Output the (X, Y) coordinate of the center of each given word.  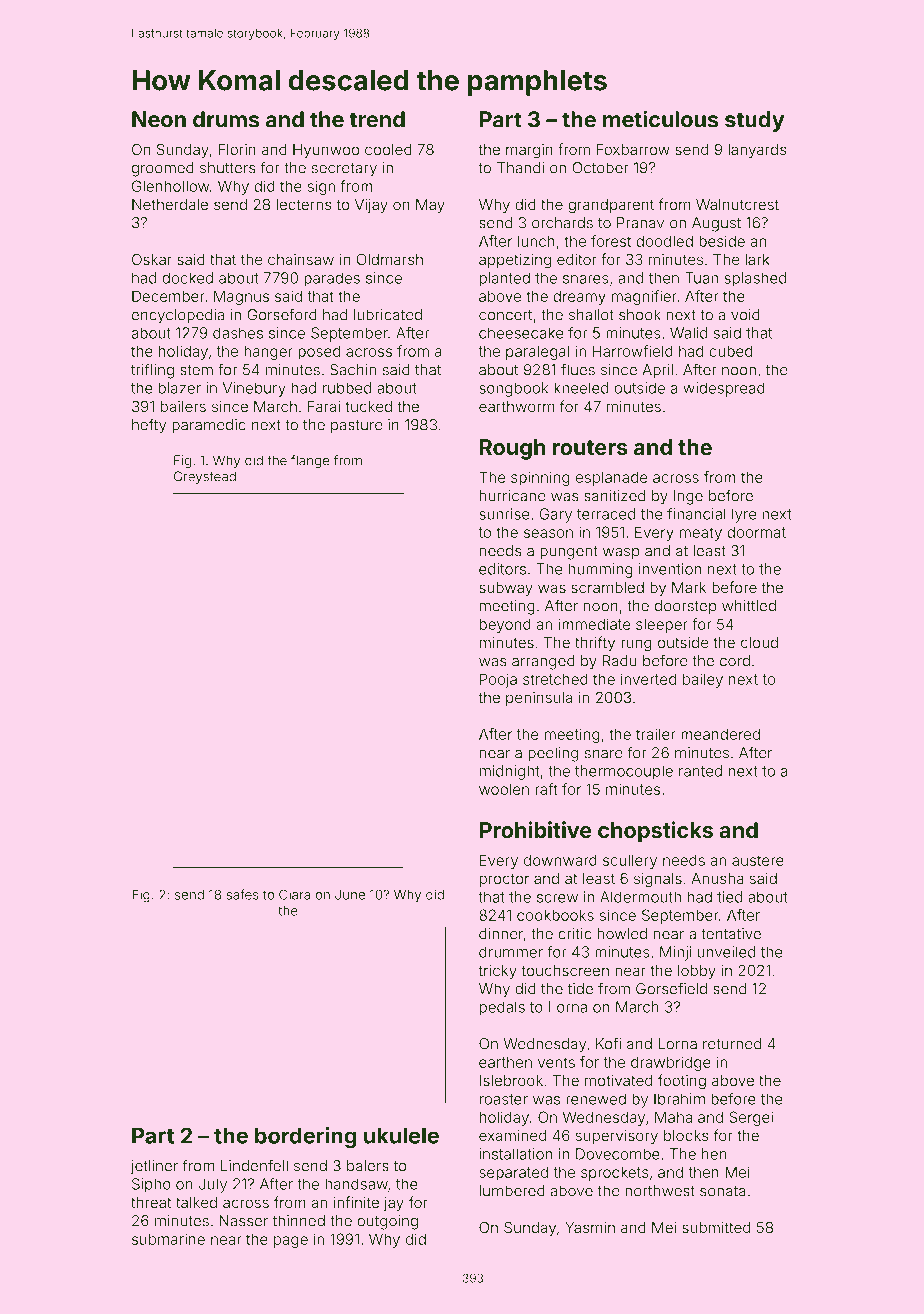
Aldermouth (640, 897)
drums (226, 119)
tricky (498, 972)
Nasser (243, 1221)
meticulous (661, 119)
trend (377, 119)
